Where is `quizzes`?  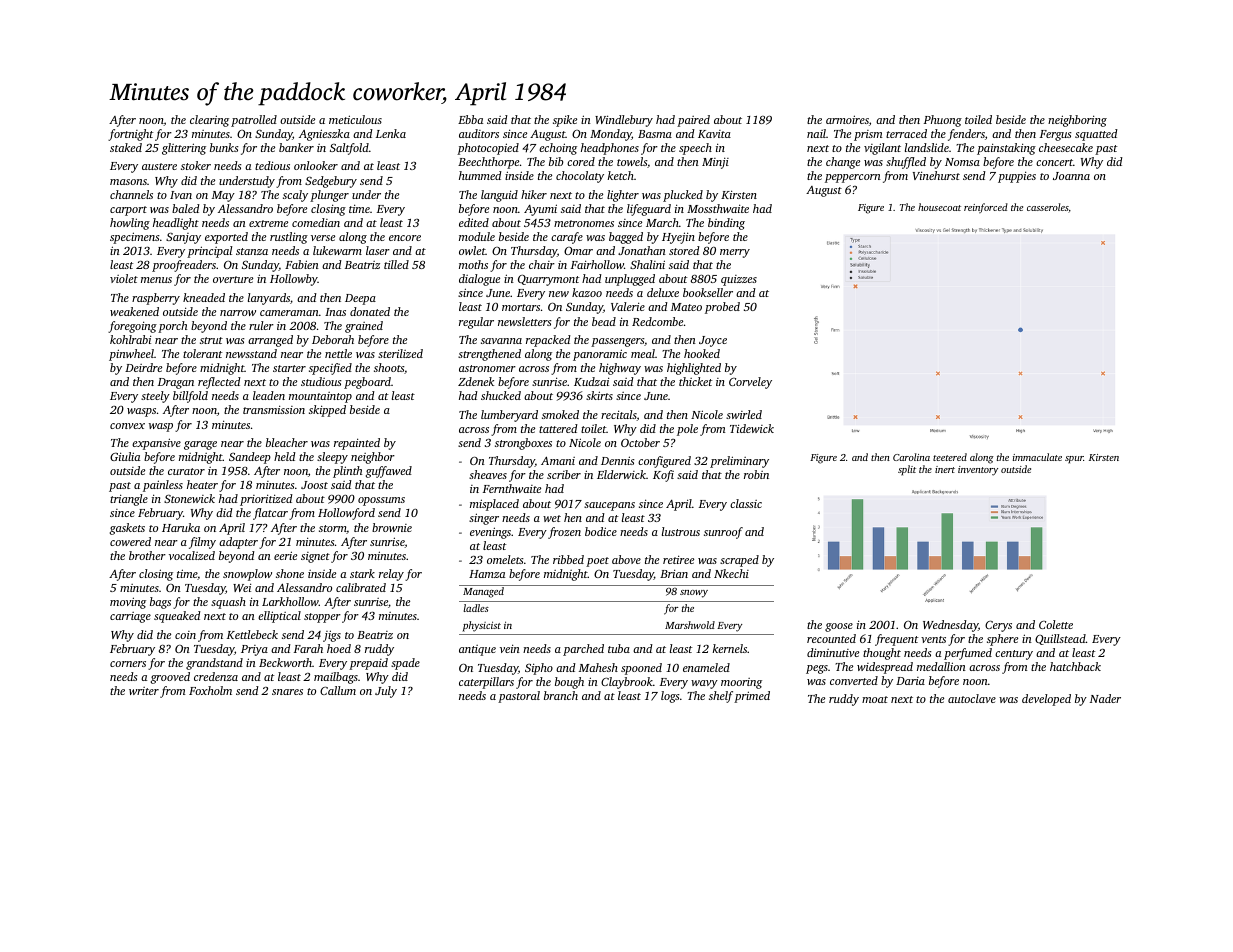
quizzes is located at coordinates (739, 280).
